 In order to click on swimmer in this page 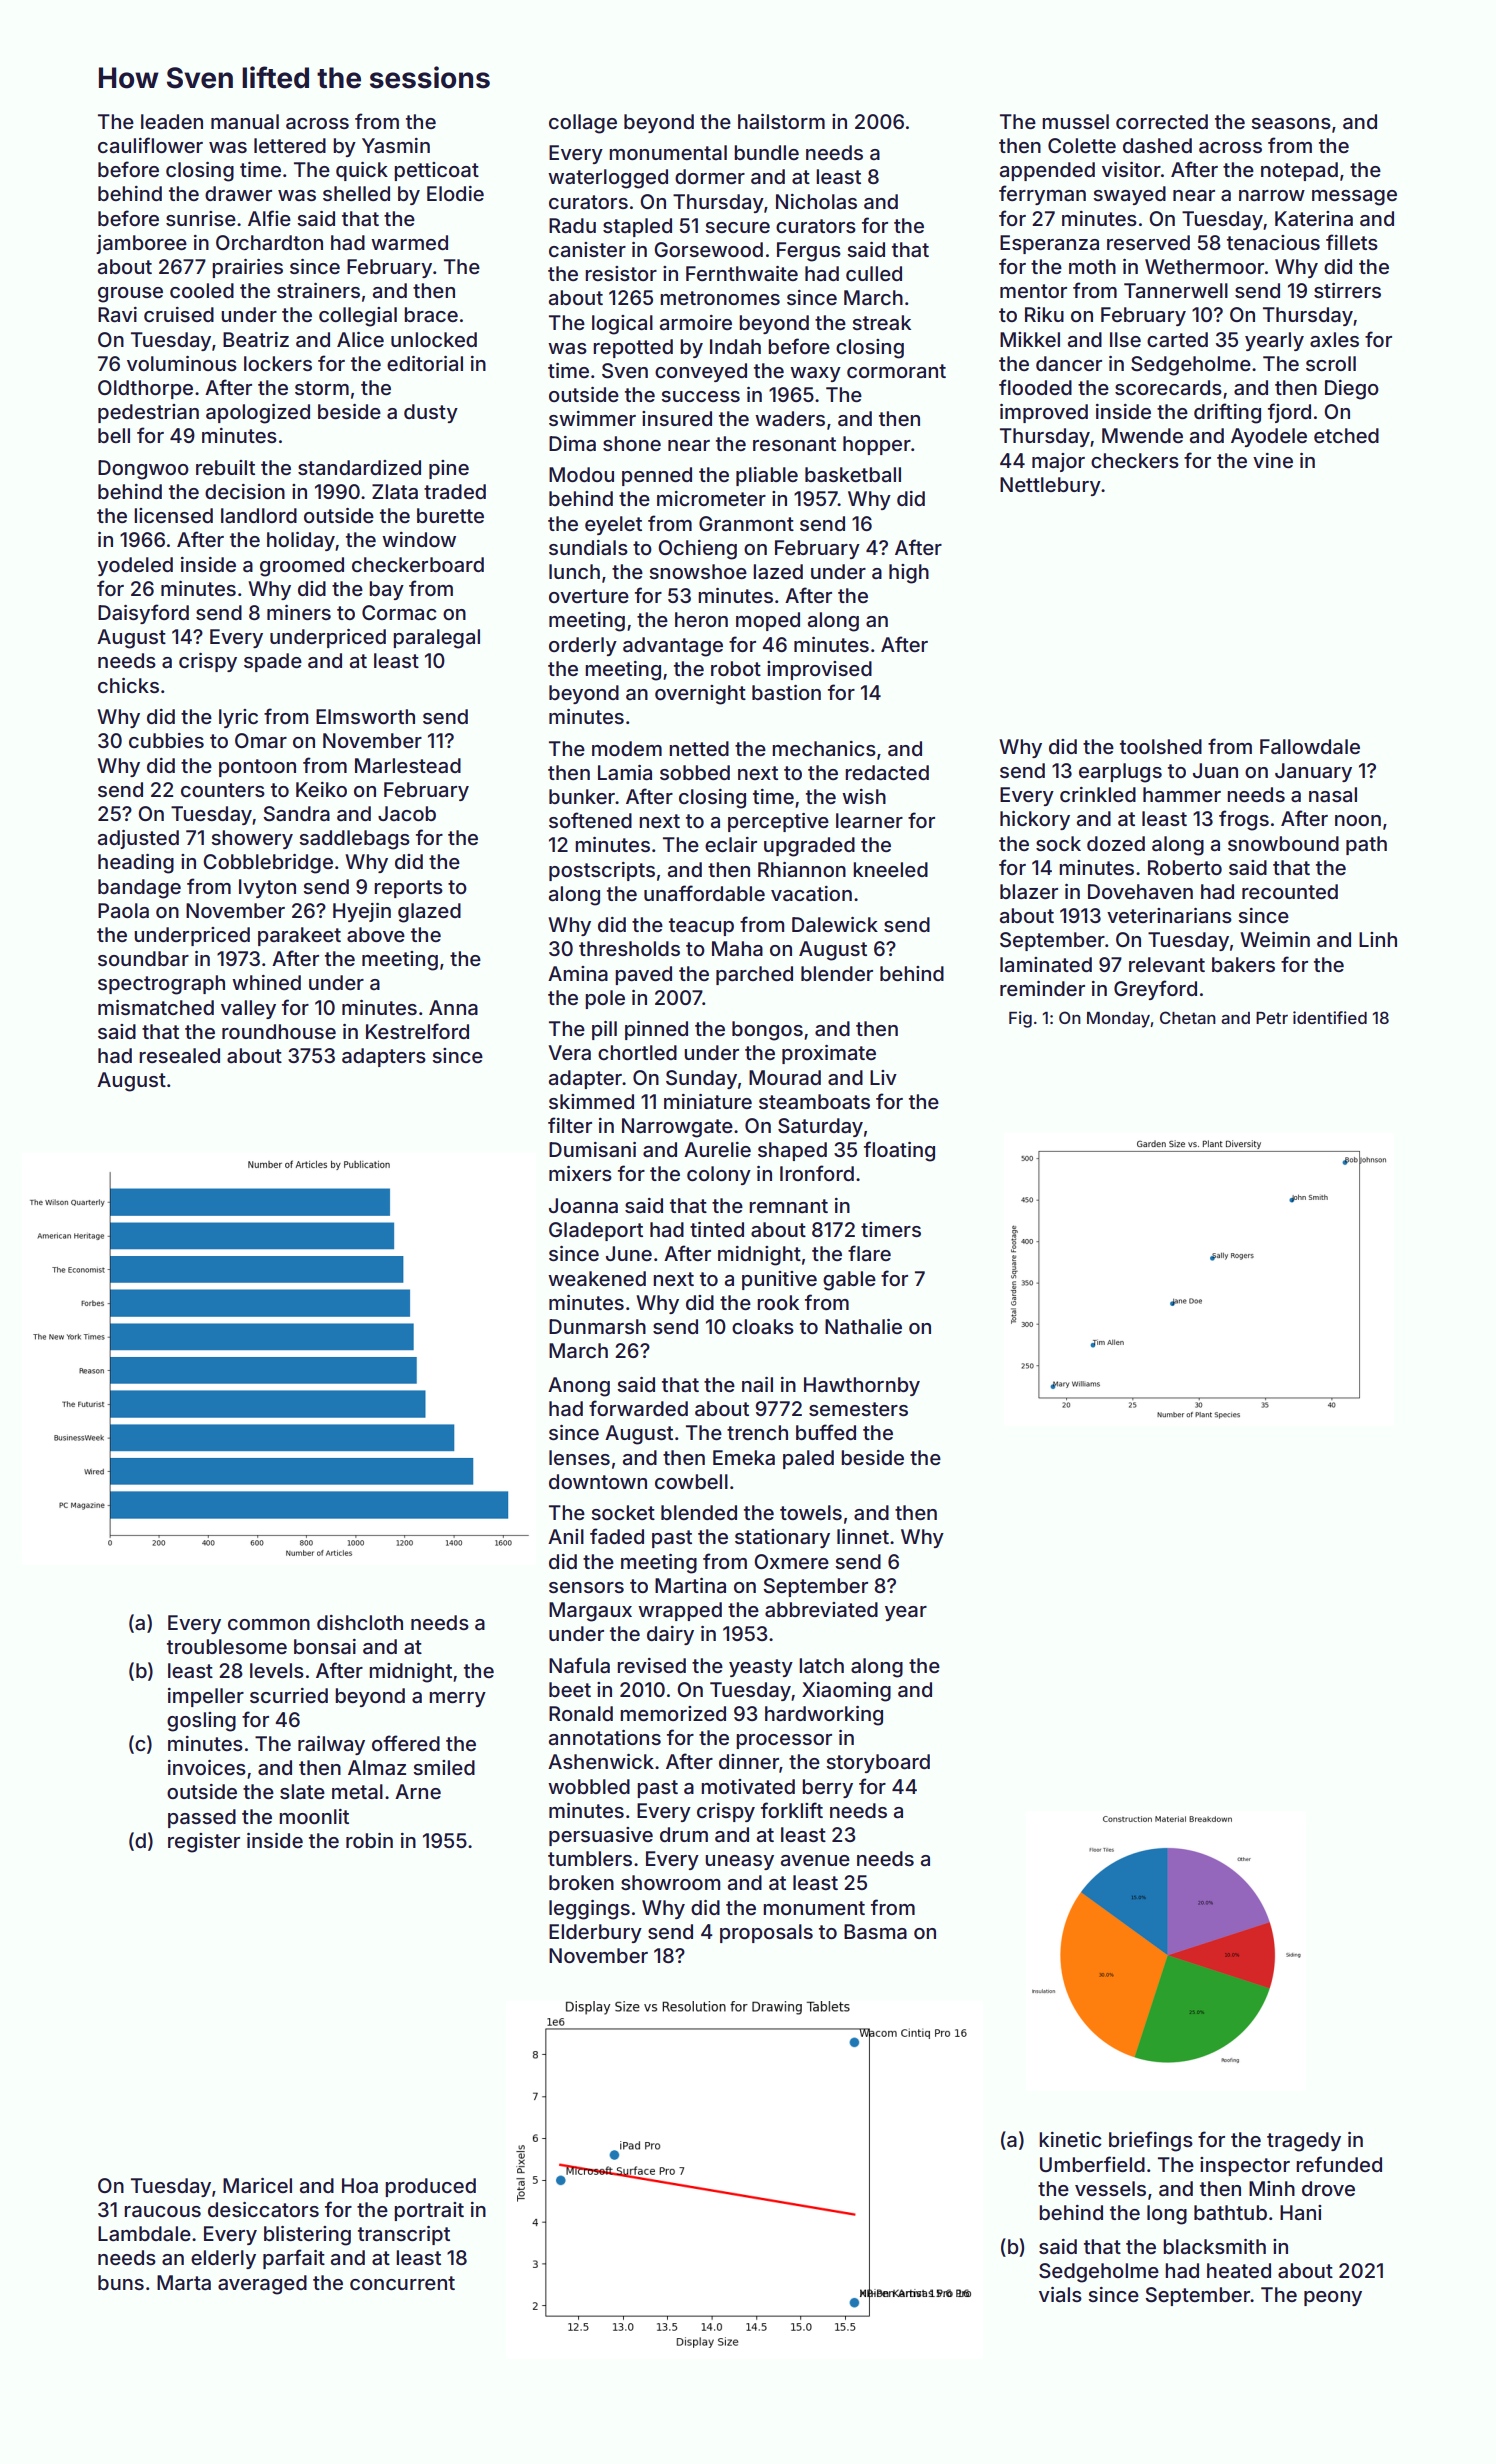, I will do `click(592, 418)`.
